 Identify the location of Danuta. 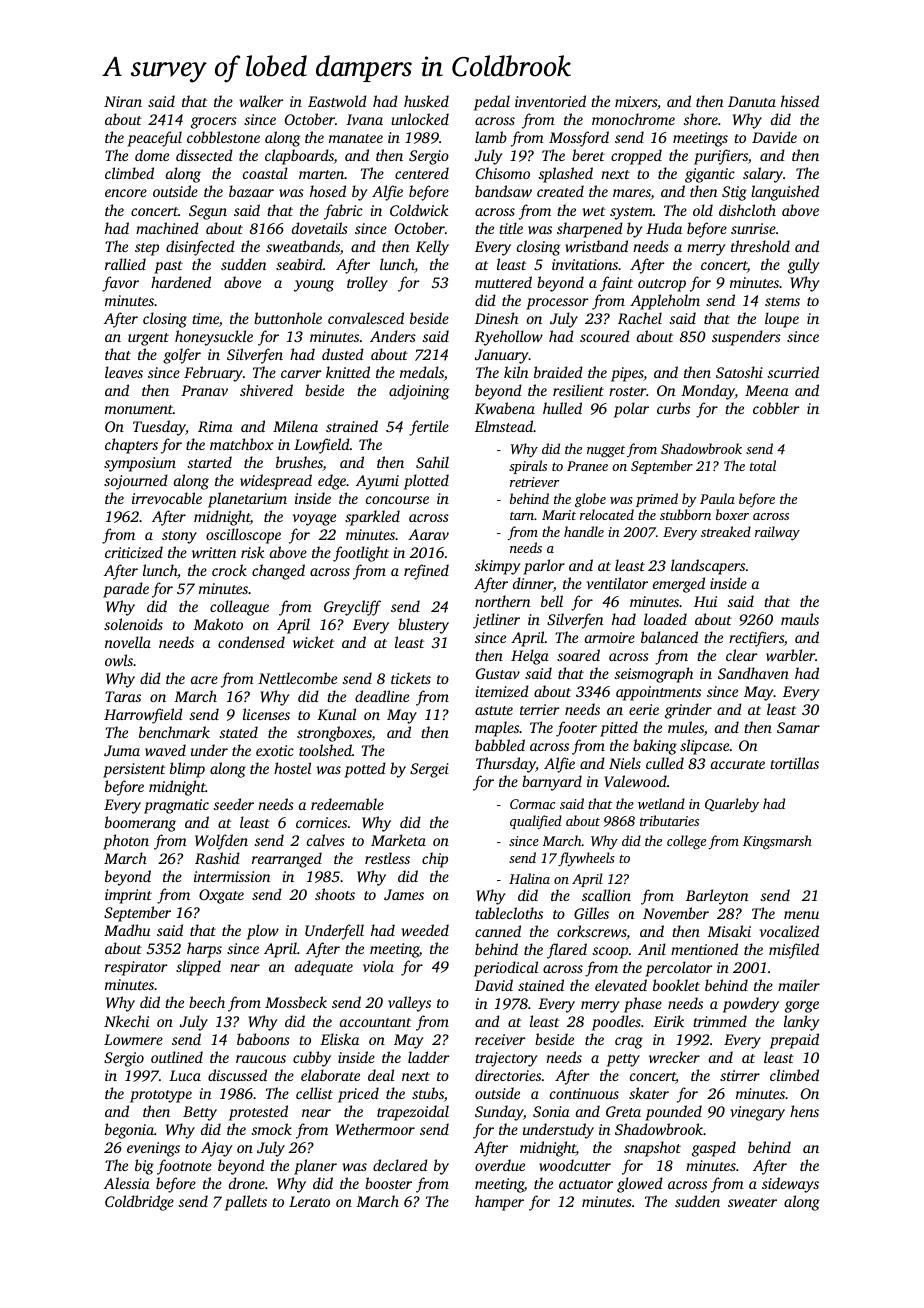
(752, 101).
